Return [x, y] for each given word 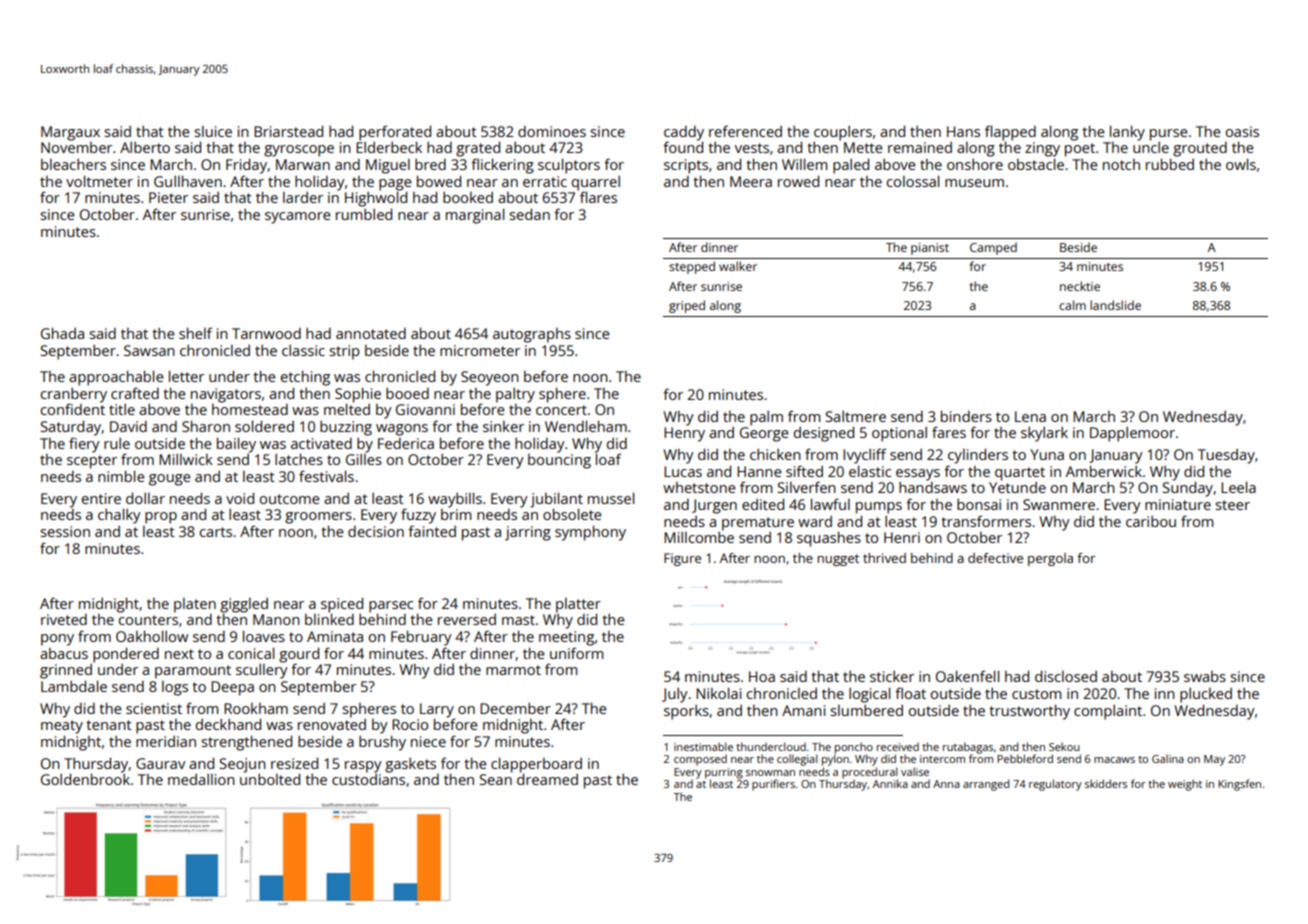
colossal [913, 181]
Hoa [762, 676]
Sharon [206, 426]
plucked [1206, 695]
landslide [1115, 305]
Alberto [145, 147]
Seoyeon [490, 378]
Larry [437, 710]
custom [1036, 694]
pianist [930, 249]
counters [148, 620]
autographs [532, 335]
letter [186, 376]
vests [752, 148]
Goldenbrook [85, 779]
